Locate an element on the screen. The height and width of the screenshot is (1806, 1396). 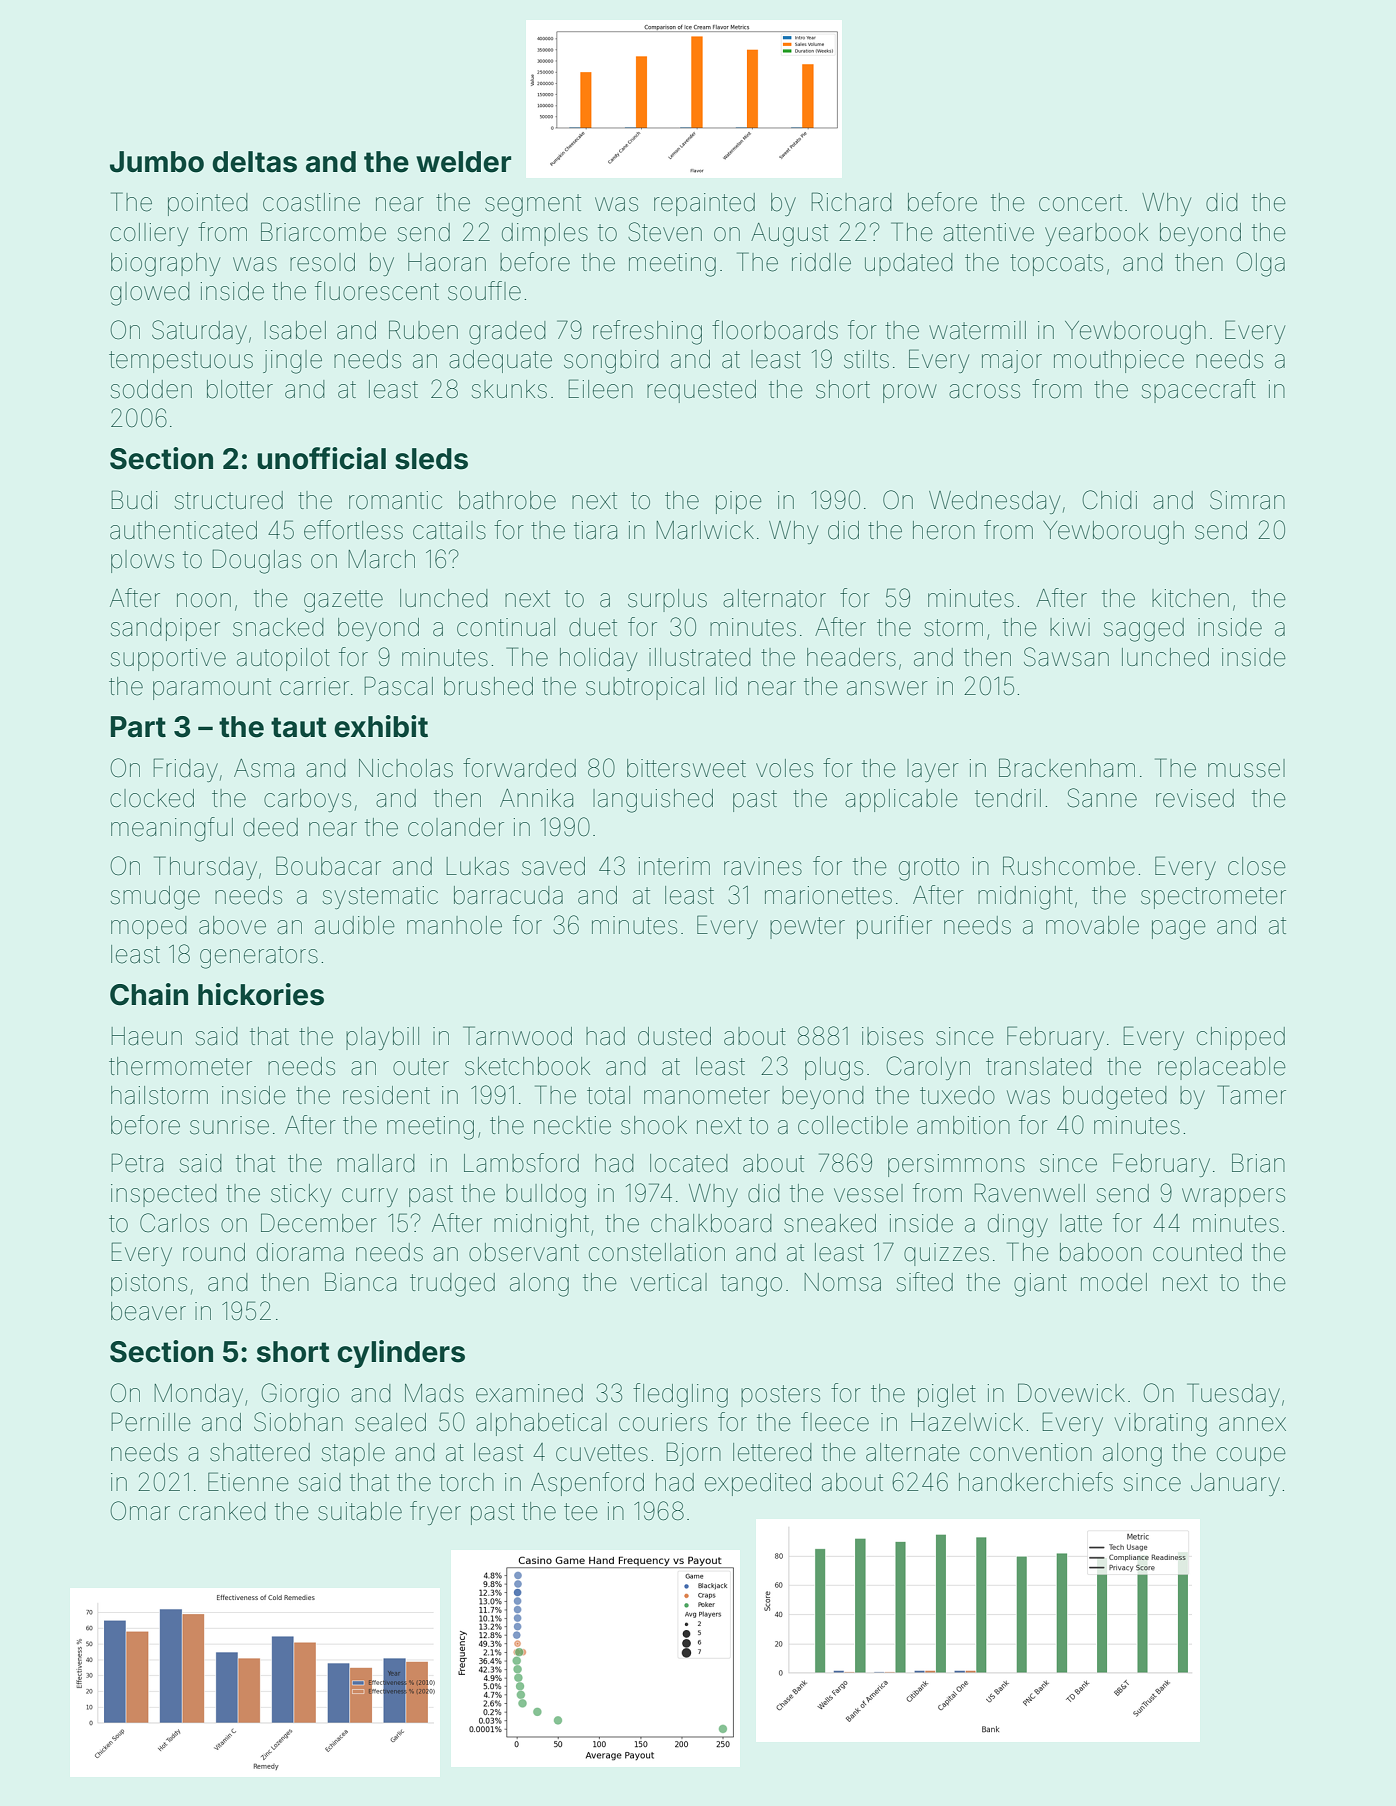
Bianca is located at coordinates (360, 1282).
